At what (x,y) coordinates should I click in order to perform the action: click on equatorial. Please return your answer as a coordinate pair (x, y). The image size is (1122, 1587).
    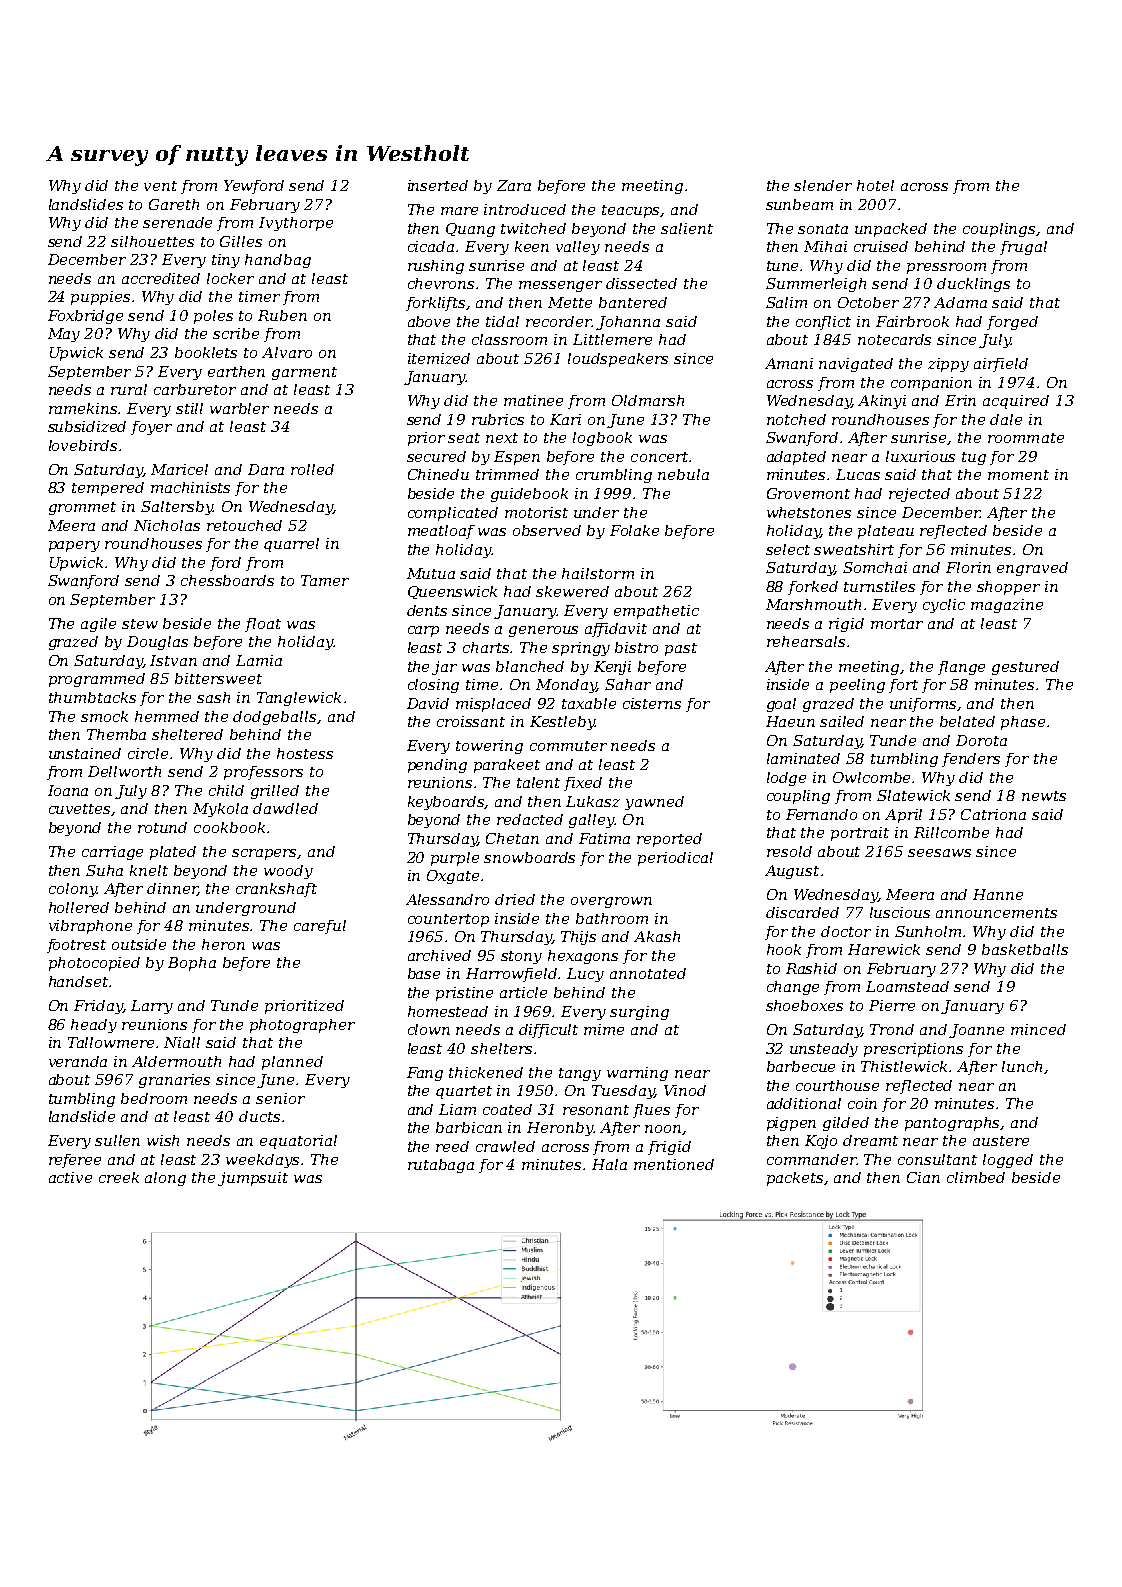
    Looking at the image, I should click on (298, 1142).
